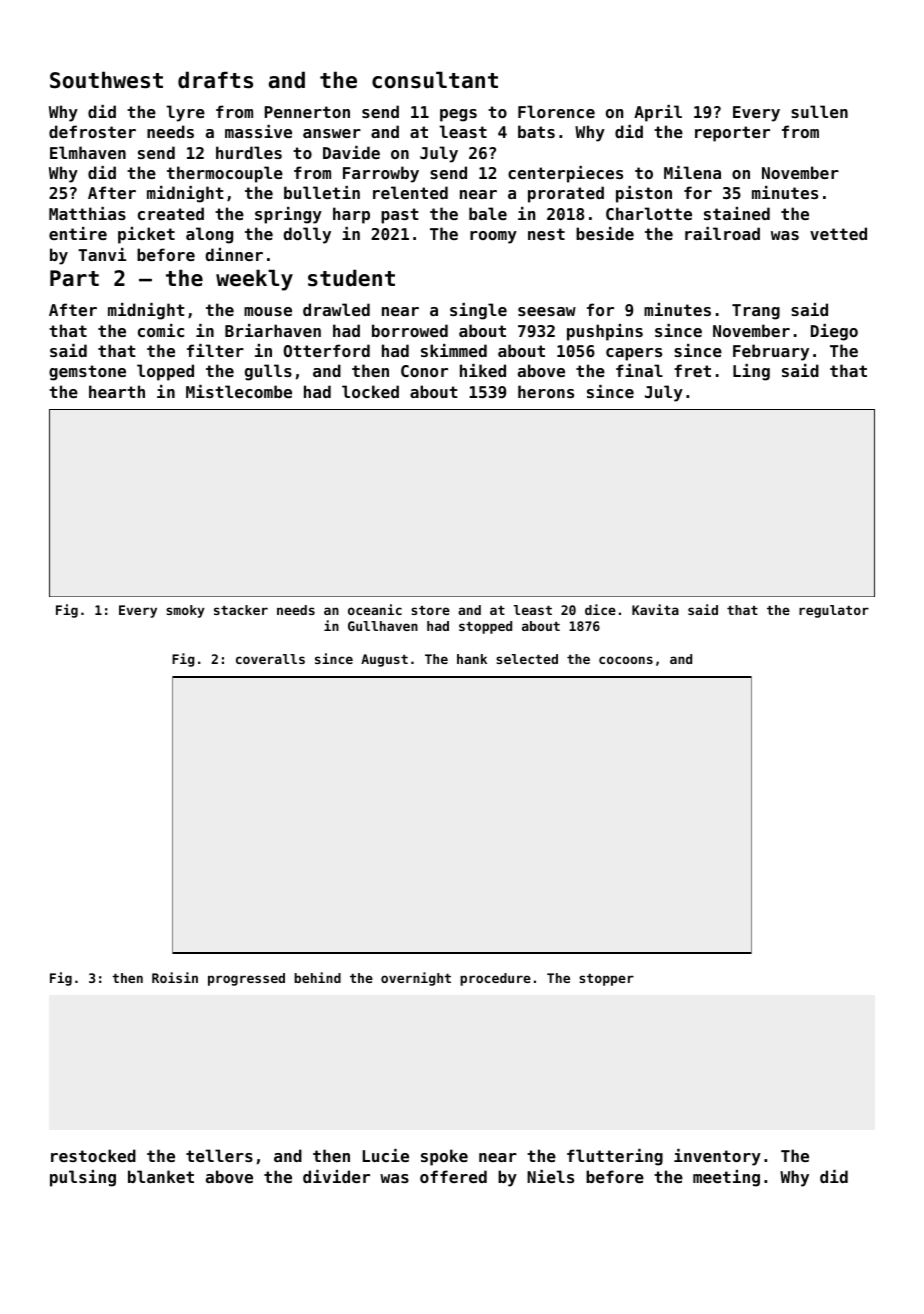 Image resolution: width=924 pixels, height=1314 pixels. Describe the element at coordinates (458, 115) in the screenshot. I see `pegs` at that location.
